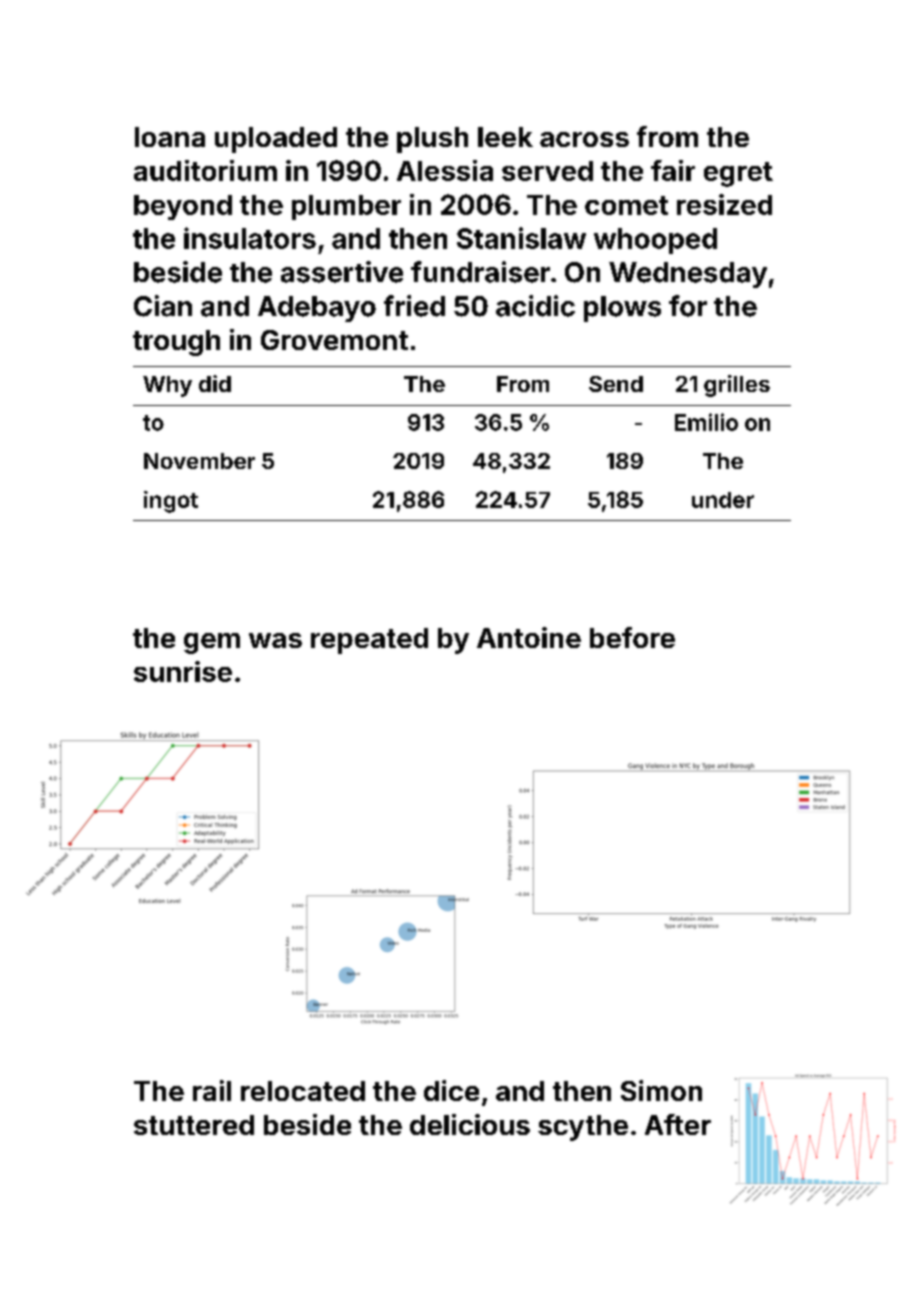 This page has height=1311, width=924. What do you see at coordinates (632, 637) in the page?
I see `before` at bounding box center [632, 637].
